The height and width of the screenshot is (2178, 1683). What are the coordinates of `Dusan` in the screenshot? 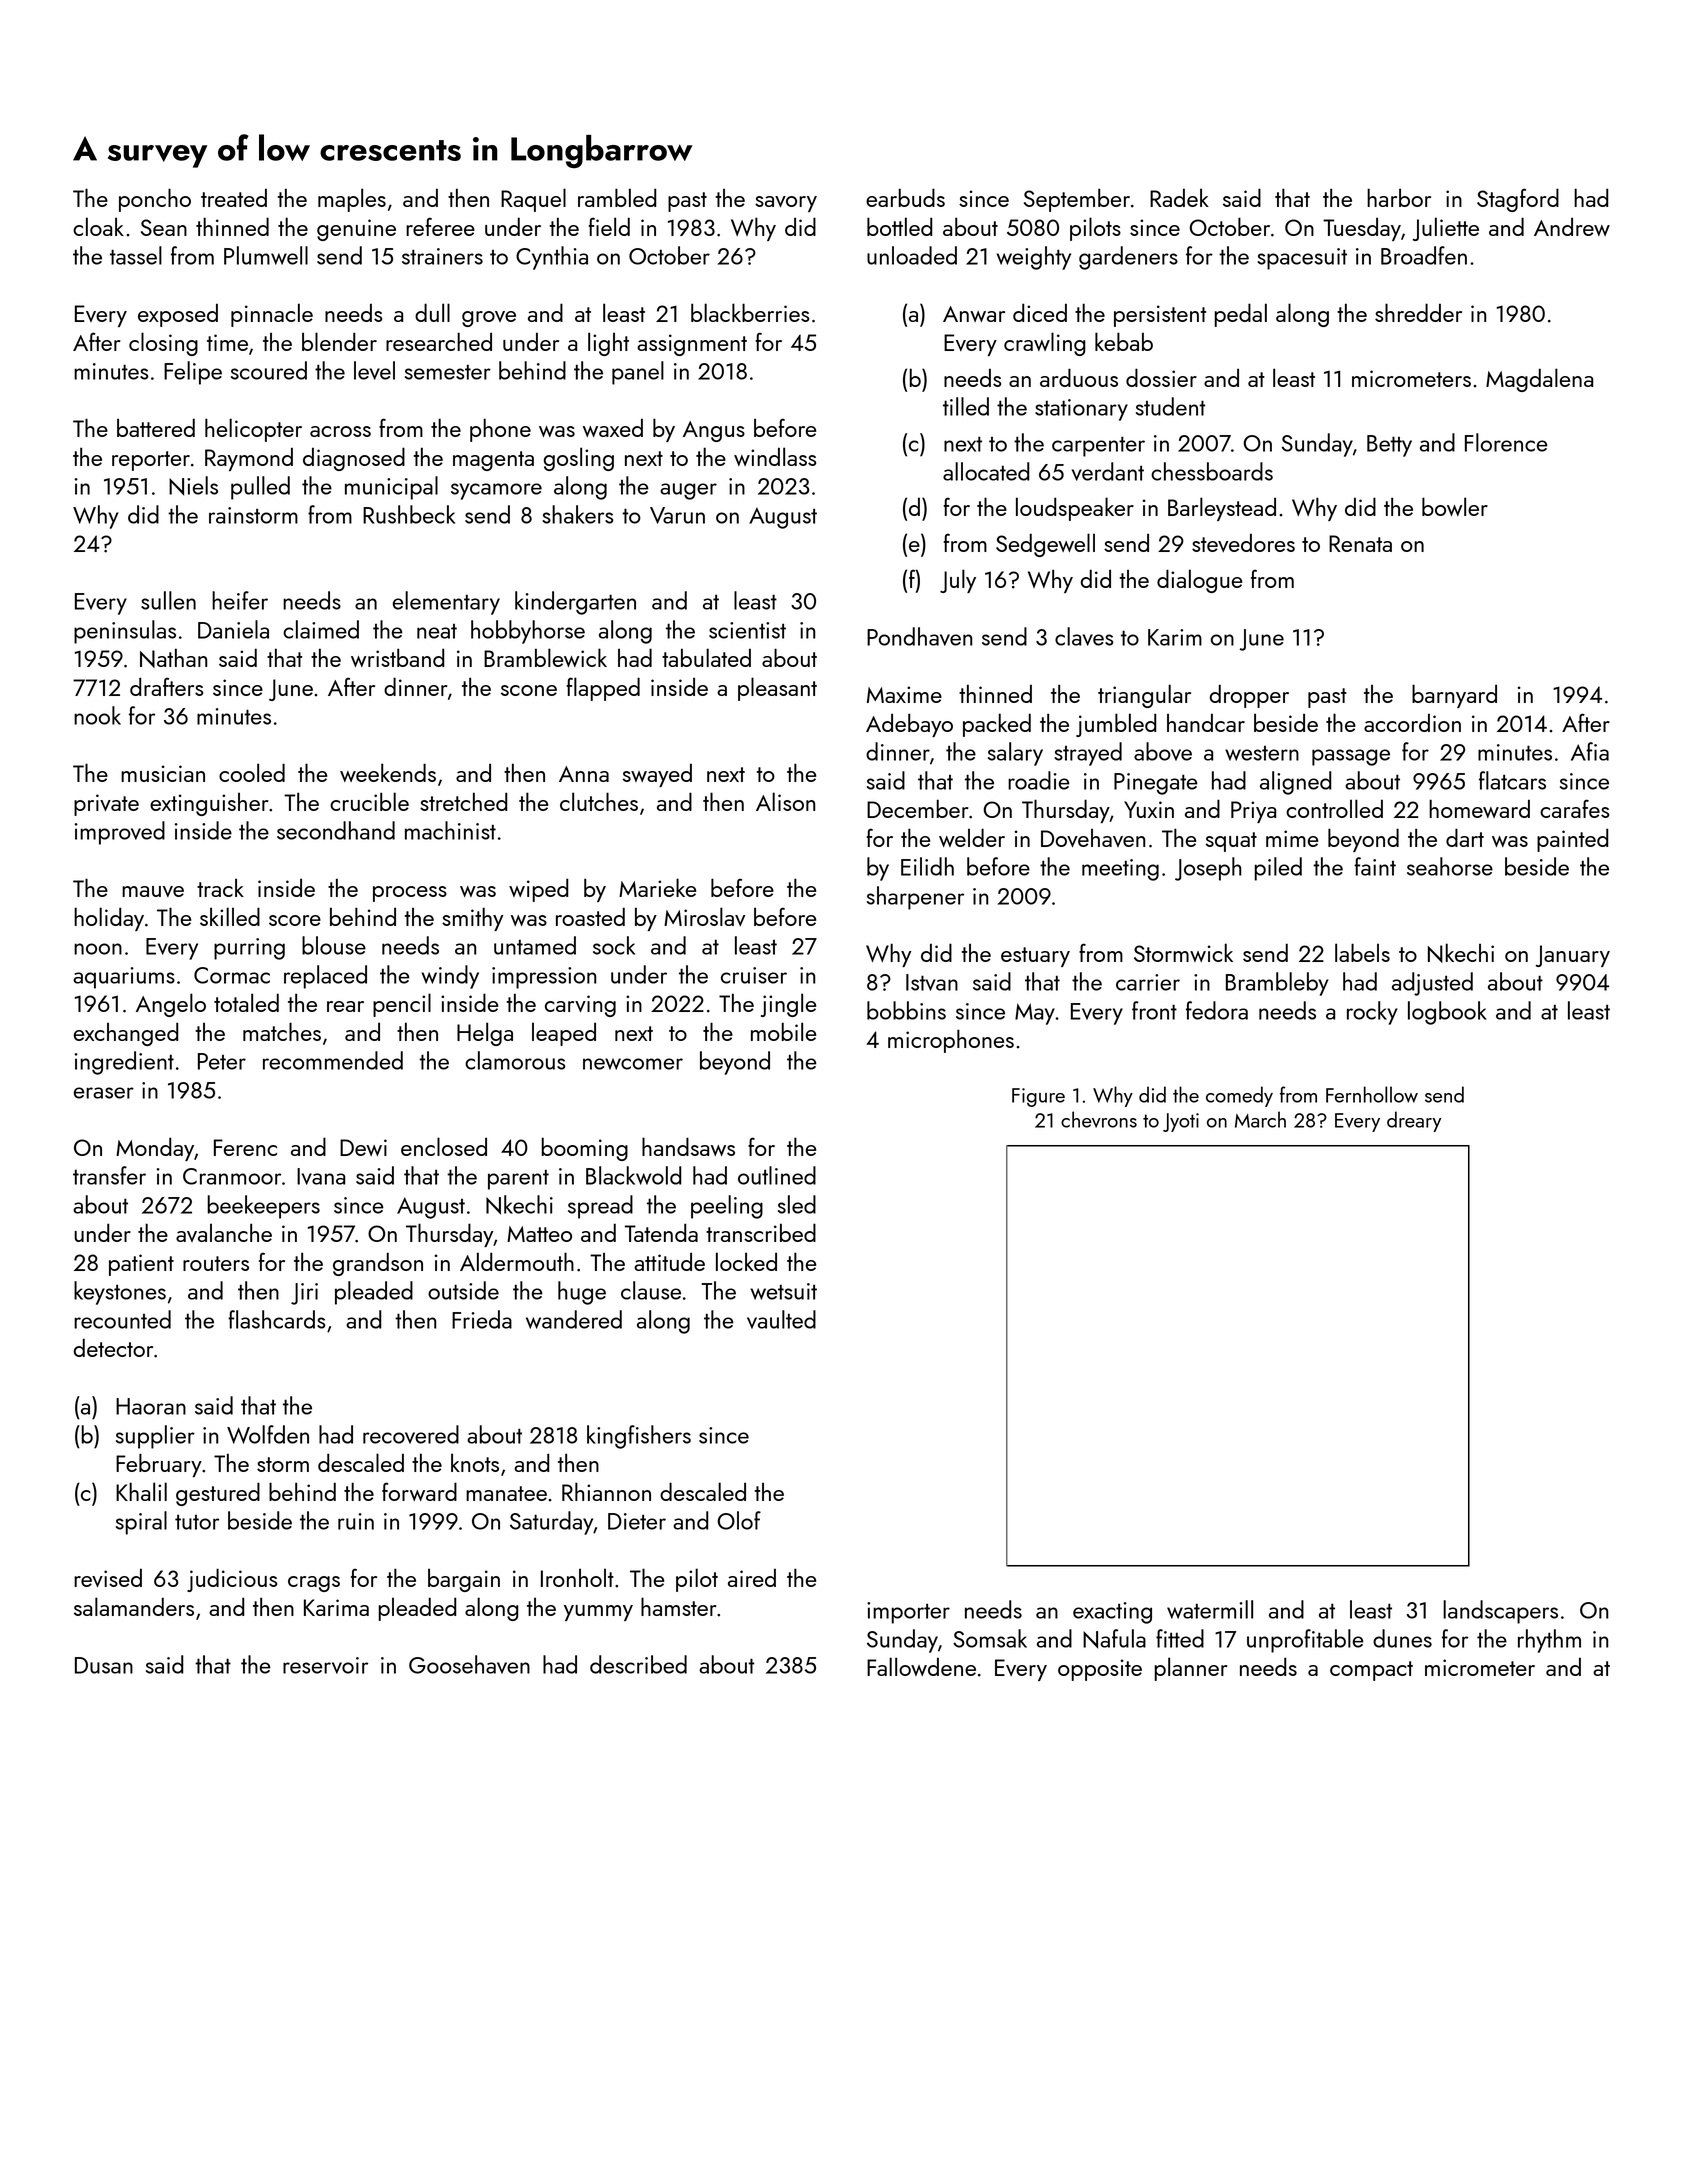 It's located at (104, 1665).
